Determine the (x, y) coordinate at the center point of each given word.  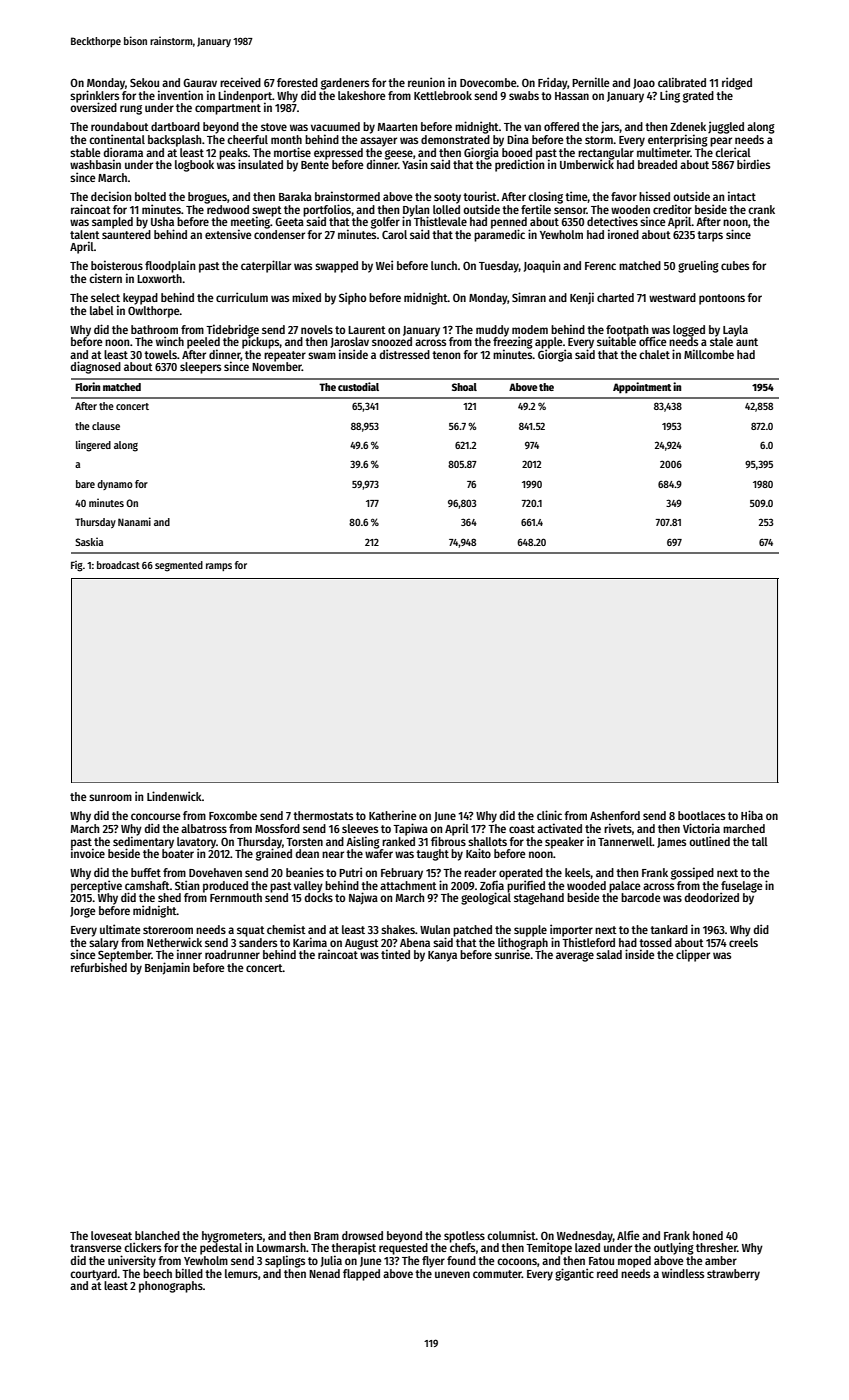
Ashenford (615, 815)
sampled (112, 223)
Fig (77, 566)
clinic (549, 815)
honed (708, 1235)
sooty (447, 198)
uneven (452, 1274)
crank (761, 209)
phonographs (171, 1287)
